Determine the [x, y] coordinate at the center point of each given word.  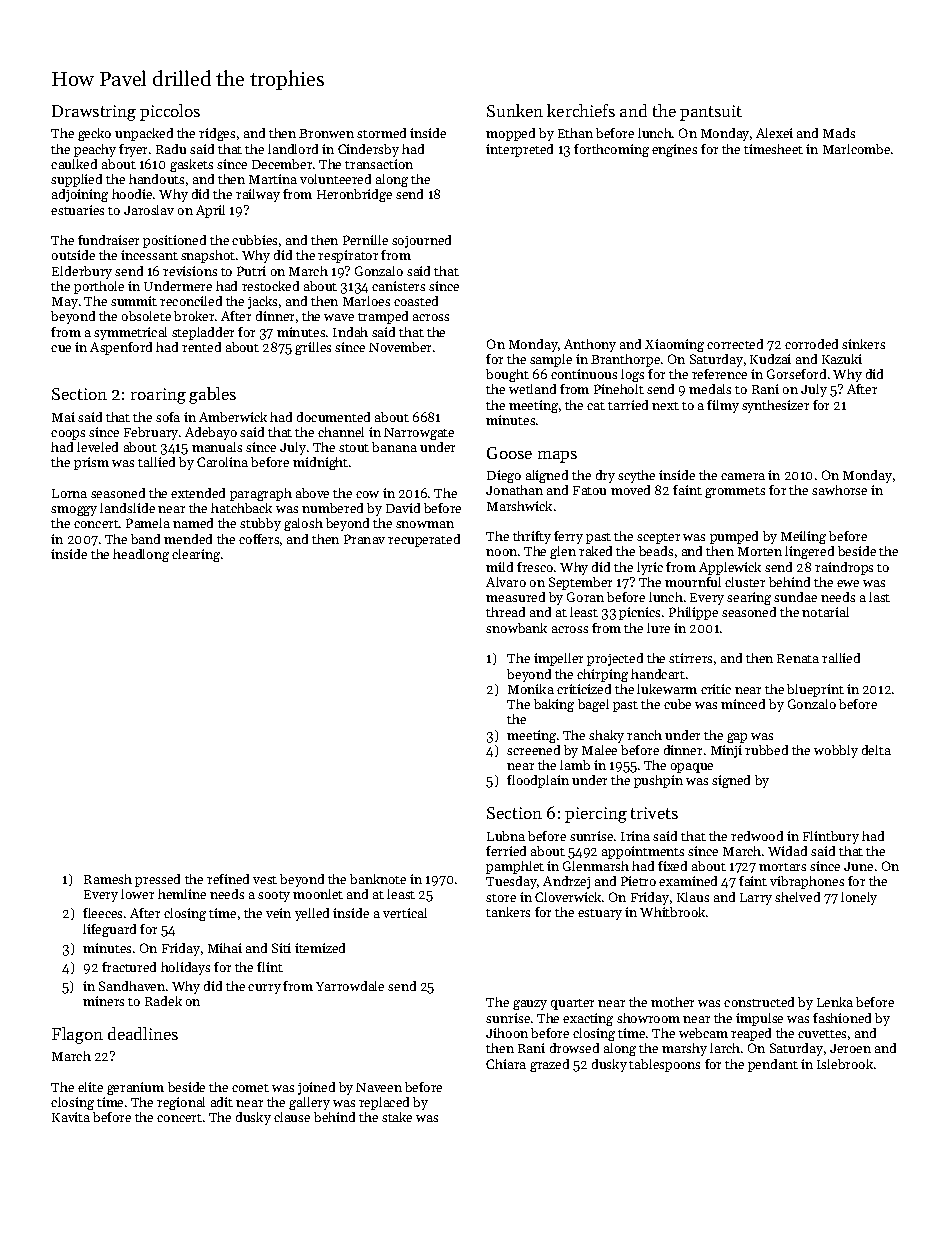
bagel [593, 705]
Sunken [515, 110]
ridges [217, 134]
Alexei [774, 133]
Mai [63, 417]
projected [615, 659]
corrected [735, 344]
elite [90, 1087]
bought [507, 375]
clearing [196, 555]
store [501, 898]
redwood [757, 836]
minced [743, 704]
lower [137, 894]
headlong [141, 555]
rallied [841, 658]
